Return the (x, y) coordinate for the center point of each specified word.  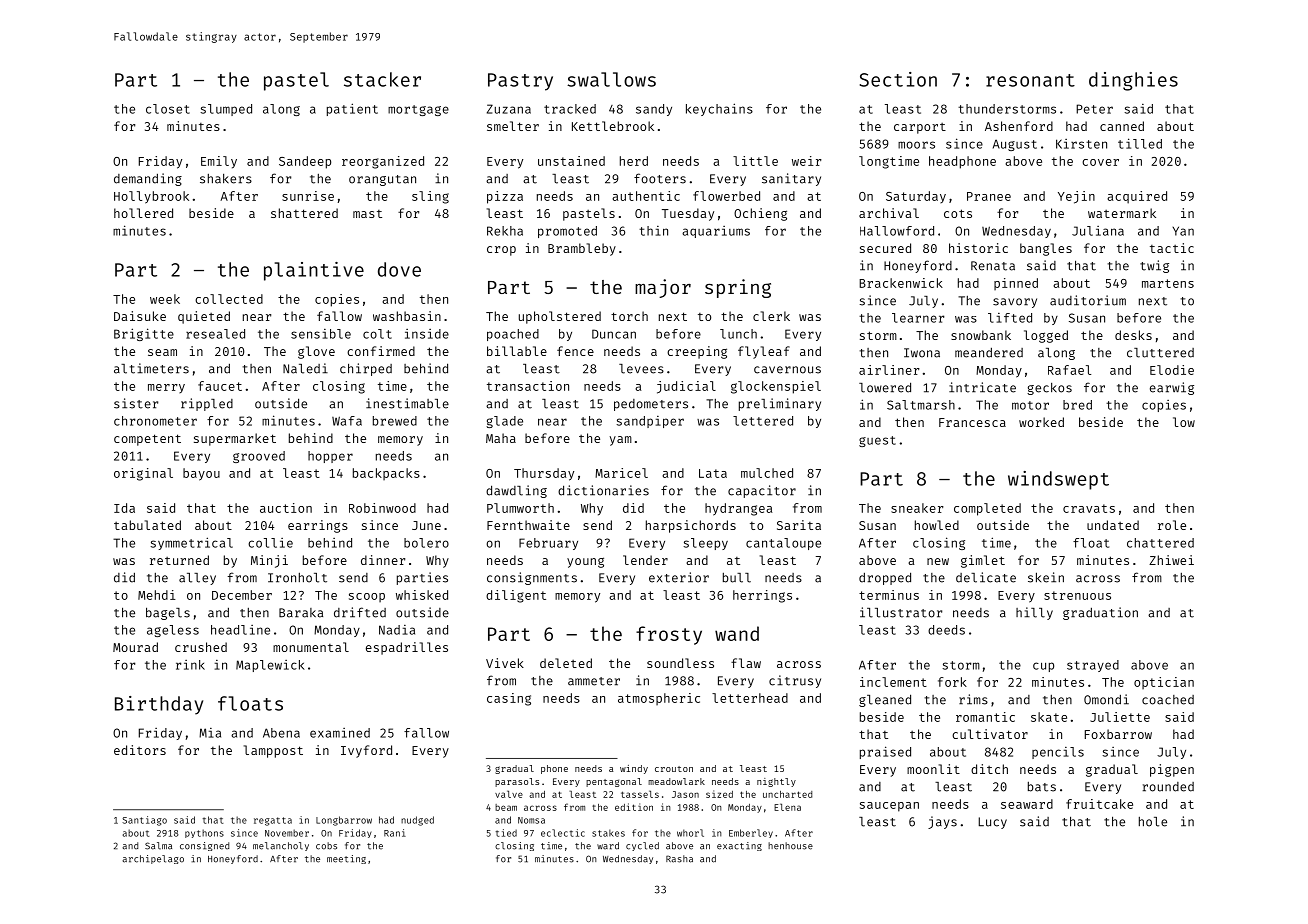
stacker (382, 79)
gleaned (885, 700)
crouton (674, 769)
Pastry (520, 82)
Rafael (1069, 370)
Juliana (1098, 231)
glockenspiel (776, 387)
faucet (220, 386)
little (755, 161)
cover (1100, 162)
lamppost (273, 751)
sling (430, 197)
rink (190, 665)
